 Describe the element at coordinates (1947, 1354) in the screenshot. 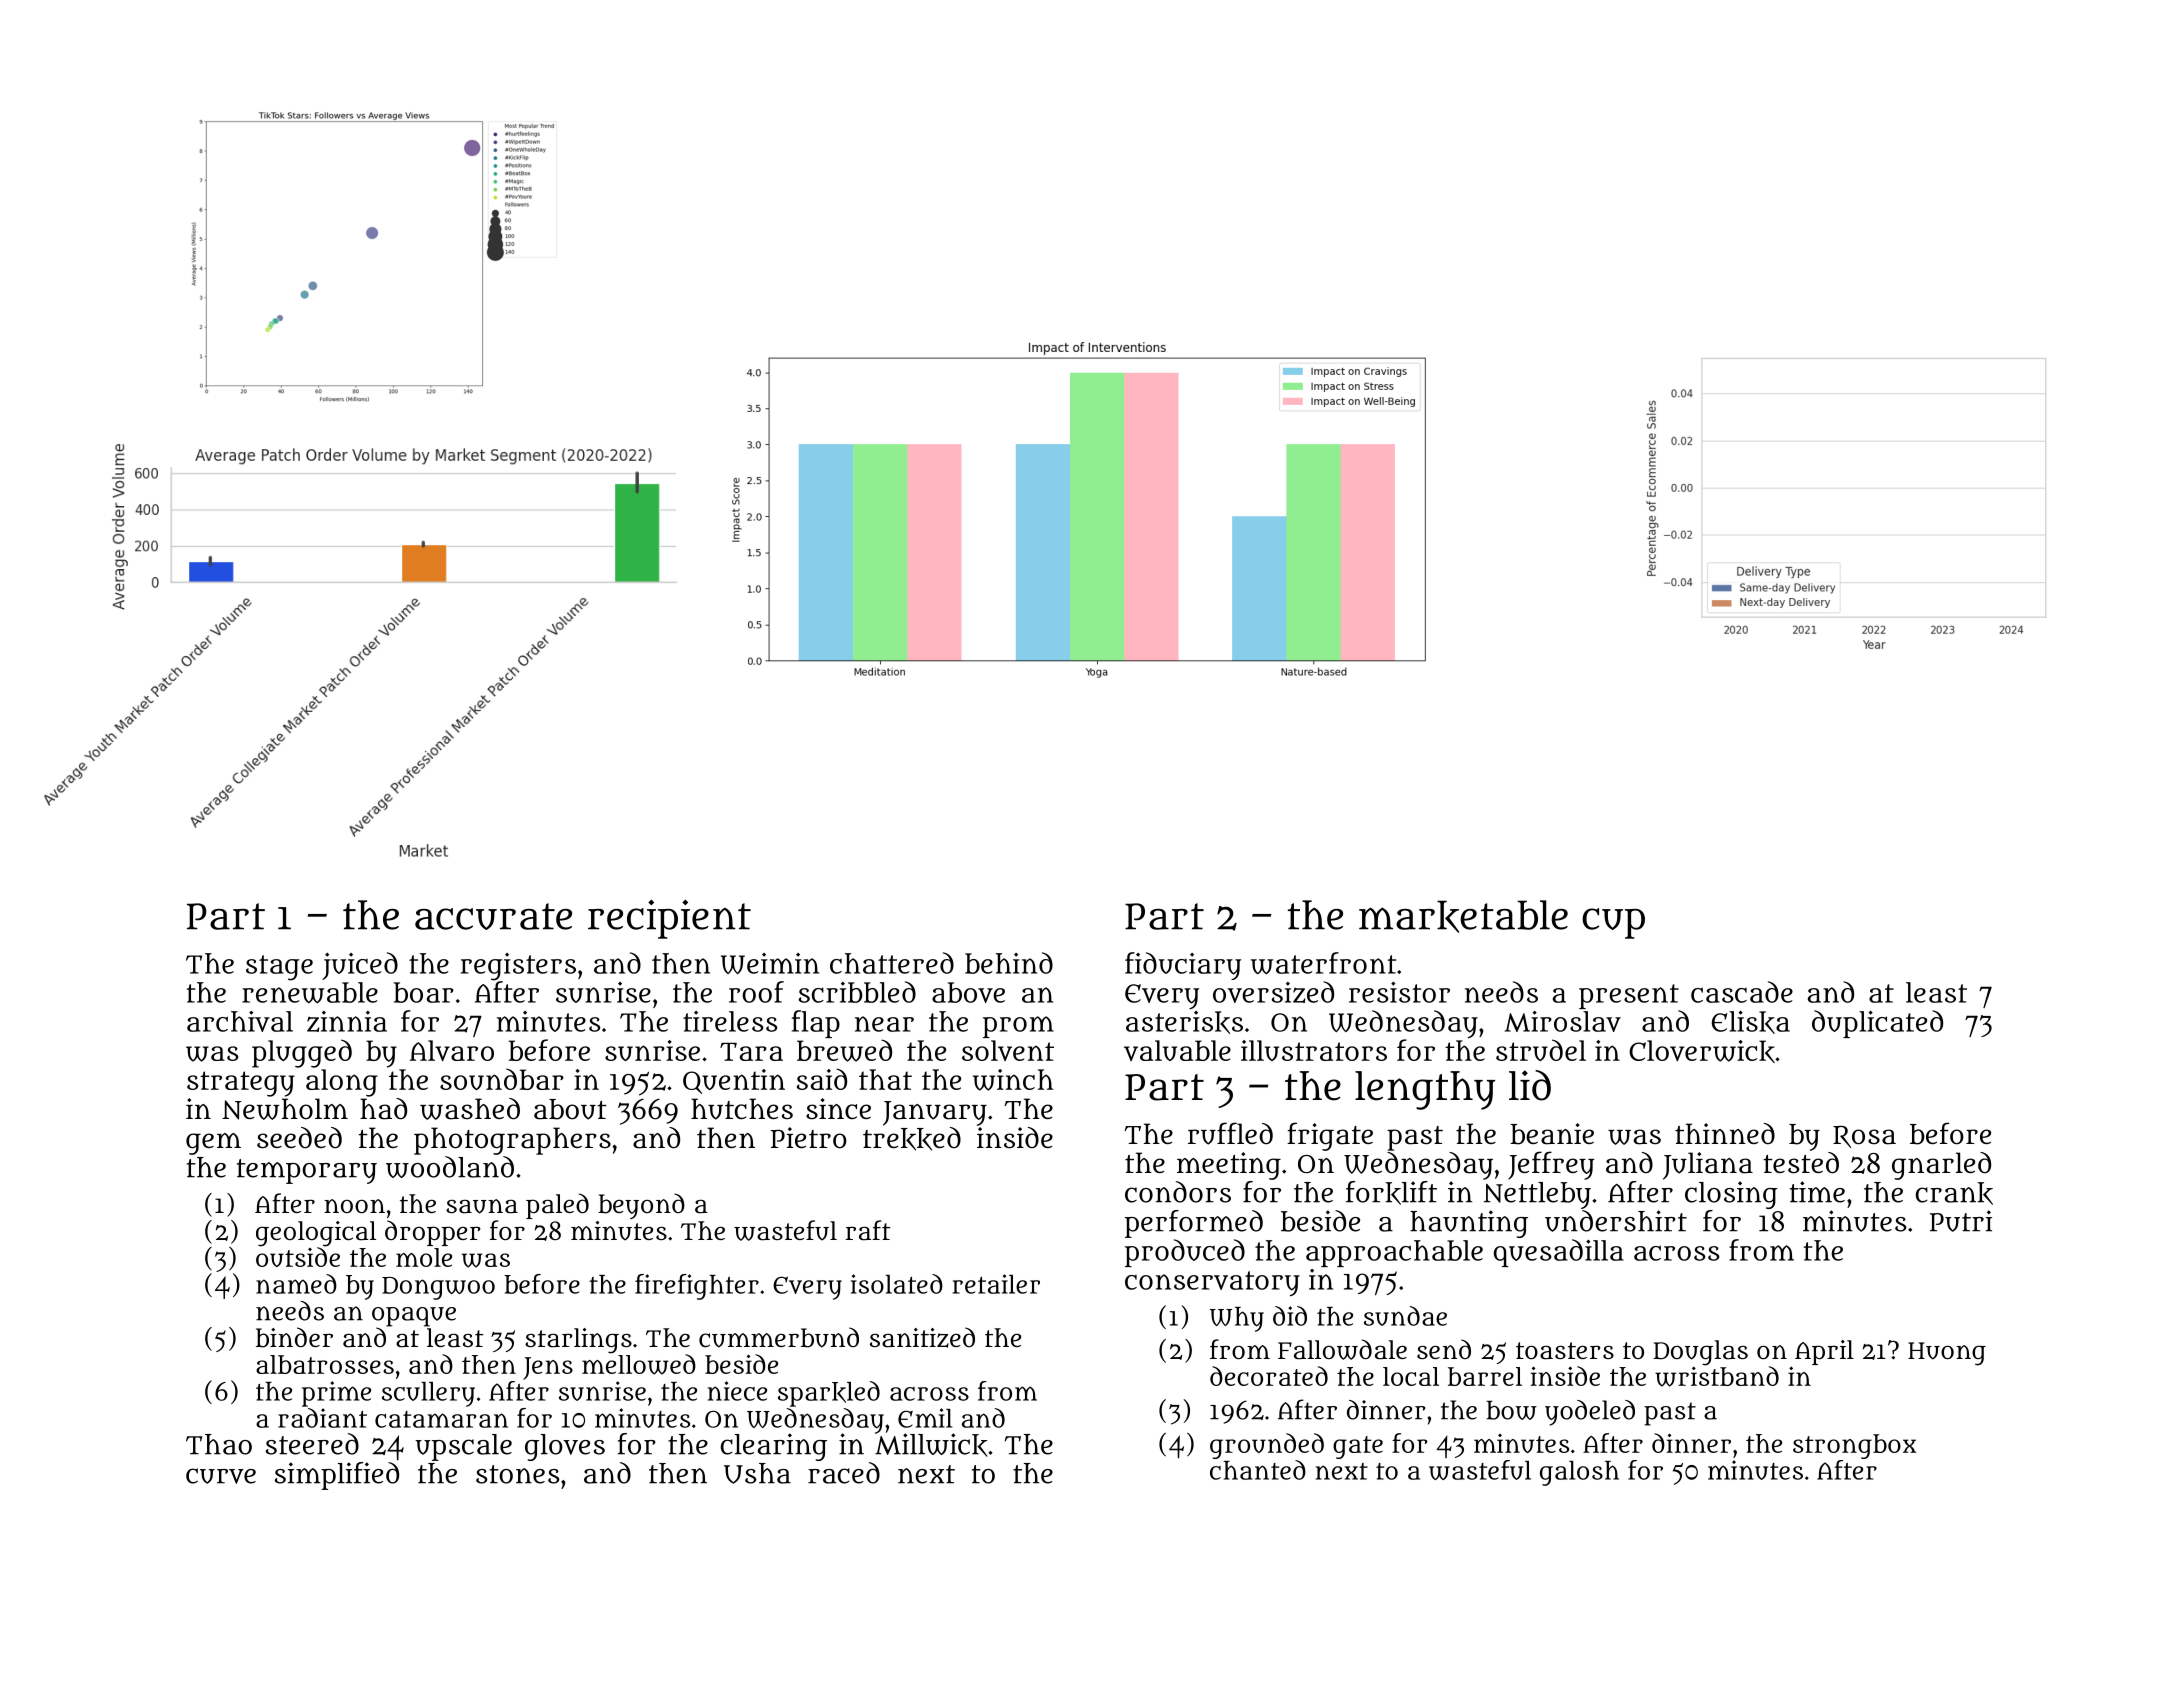

I see `Huong` at that location.
